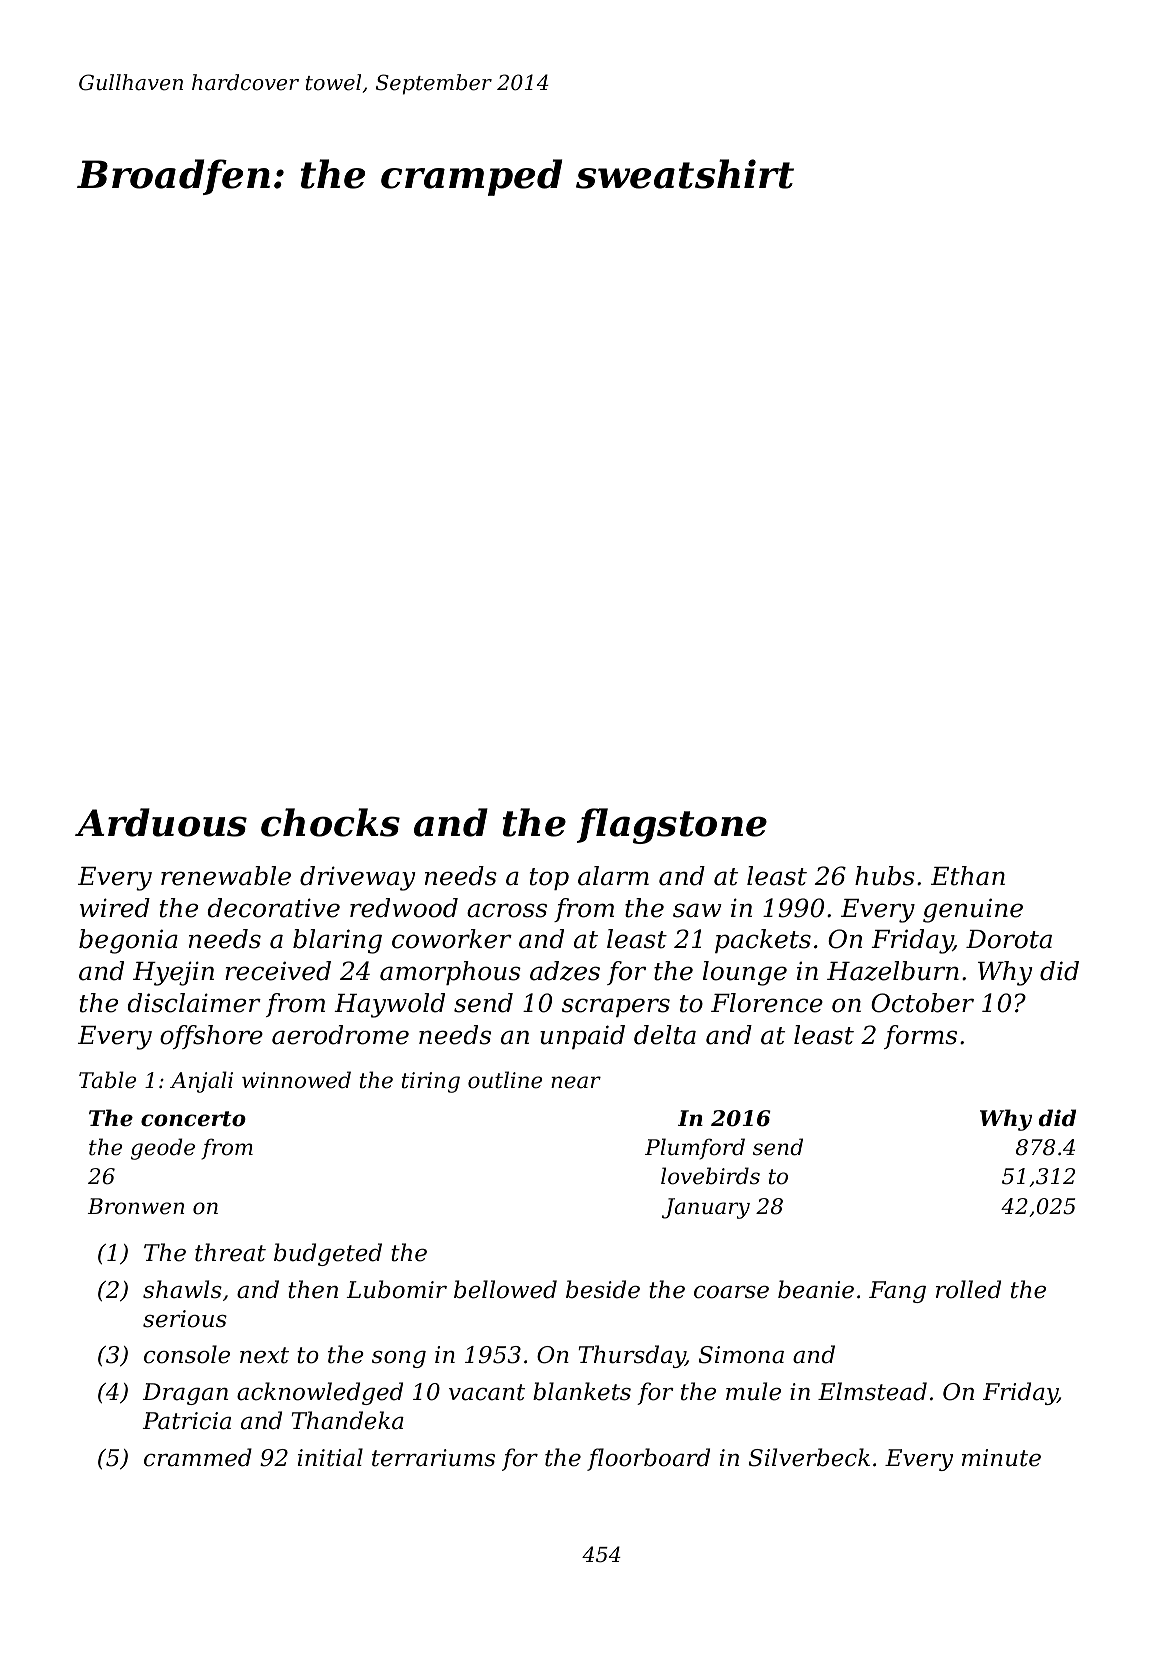  Describe the element at coordinates (706, 1208) in the screenshot. I see `January` at that location.
